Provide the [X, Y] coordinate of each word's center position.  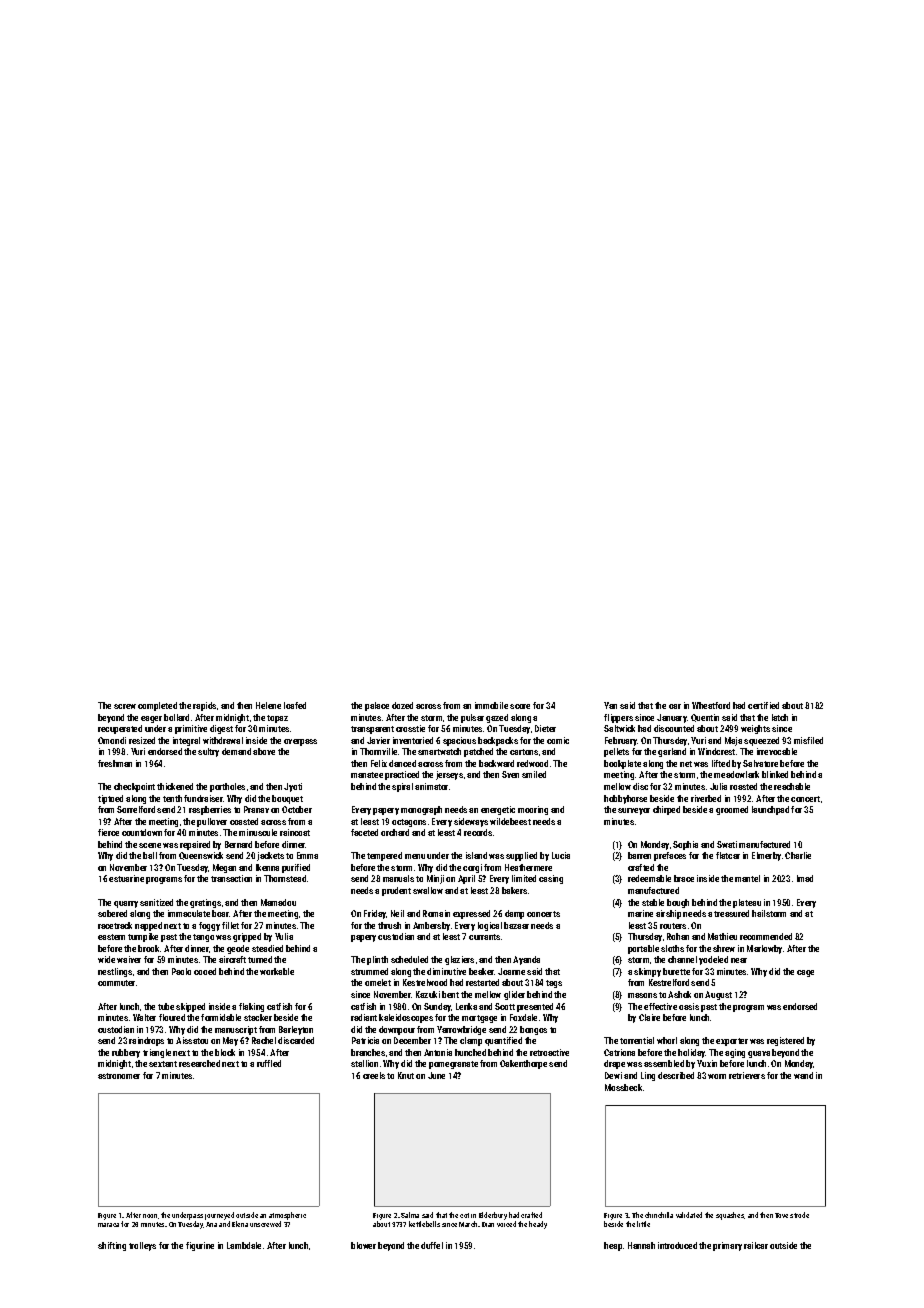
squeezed [761, 741]
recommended [766, 936]
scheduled [409, 959]
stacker [258, 1017]
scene [150, 845]
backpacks [498, 741]
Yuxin [707, 1063]
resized [142, 740]
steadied [267, 948]
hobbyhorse [625, 799]
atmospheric [287, 1216]
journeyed [219, 1216]
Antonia [438, 1052]
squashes [730, 1216]
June [436, 1075]
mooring [533, 810]
